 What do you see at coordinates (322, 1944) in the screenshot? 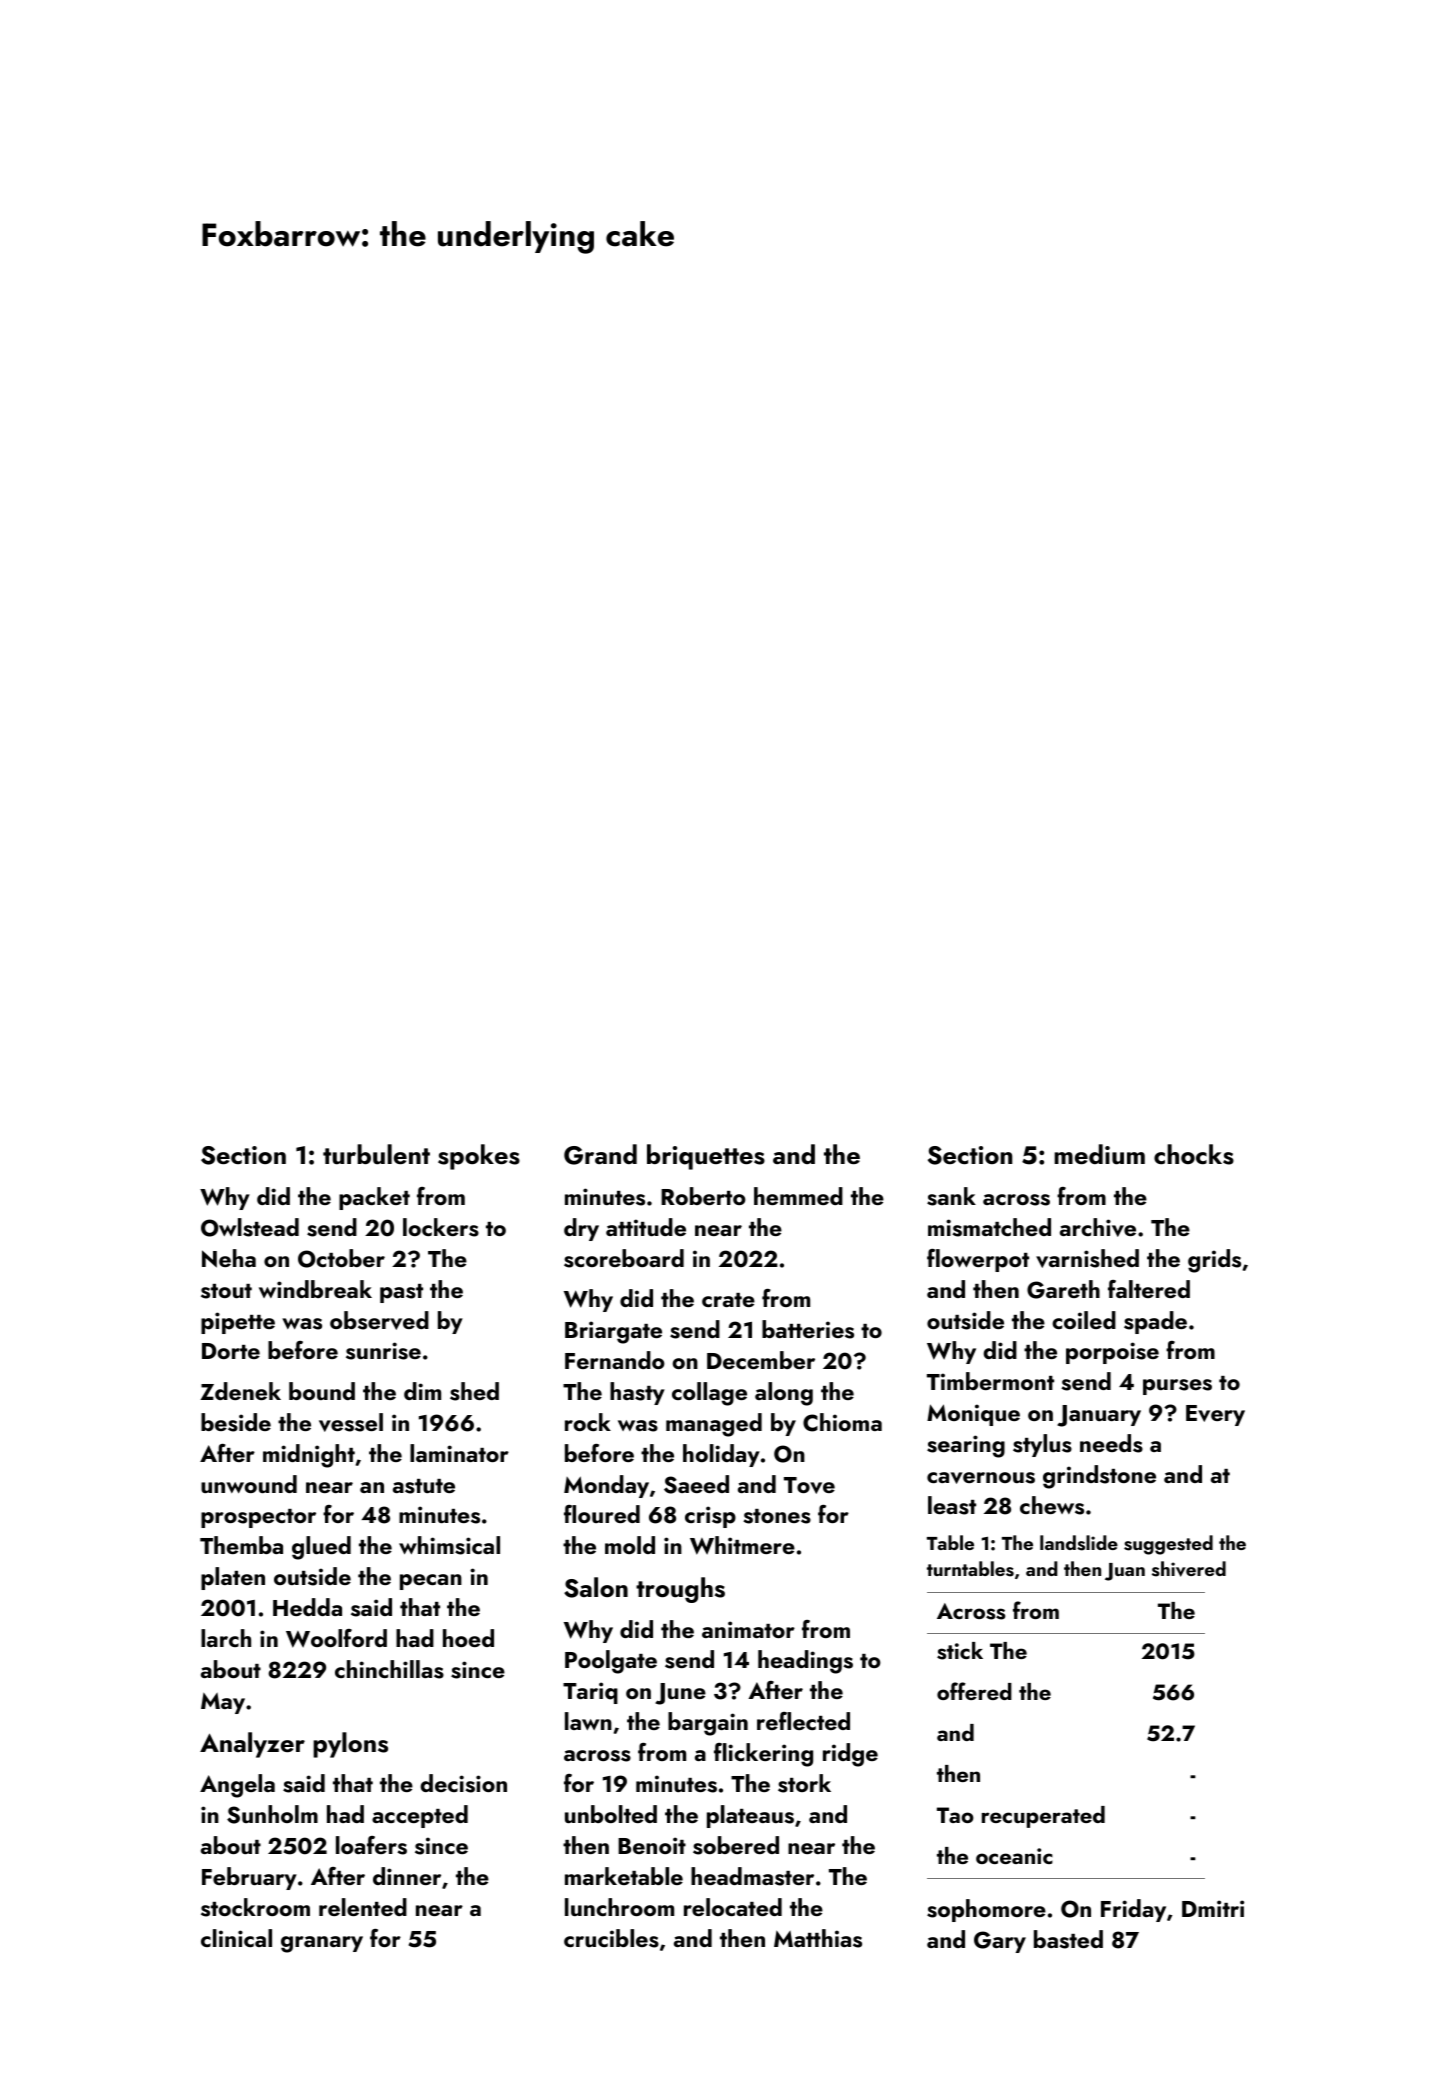
I see `granary` at bounding box center [322, 1944].
